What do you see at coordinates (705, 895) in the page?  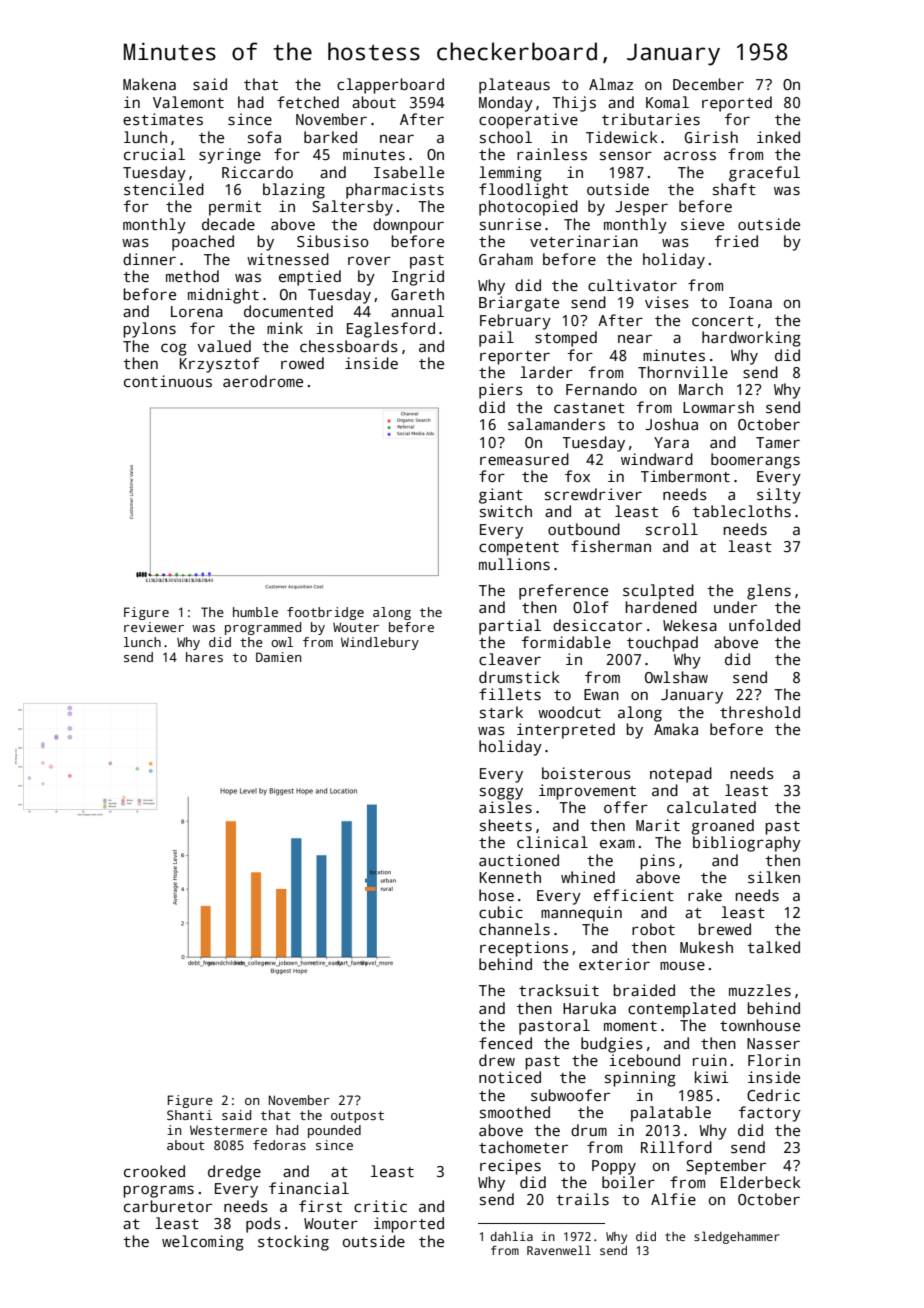 I see `rake` at bounding box center [705, 895].
